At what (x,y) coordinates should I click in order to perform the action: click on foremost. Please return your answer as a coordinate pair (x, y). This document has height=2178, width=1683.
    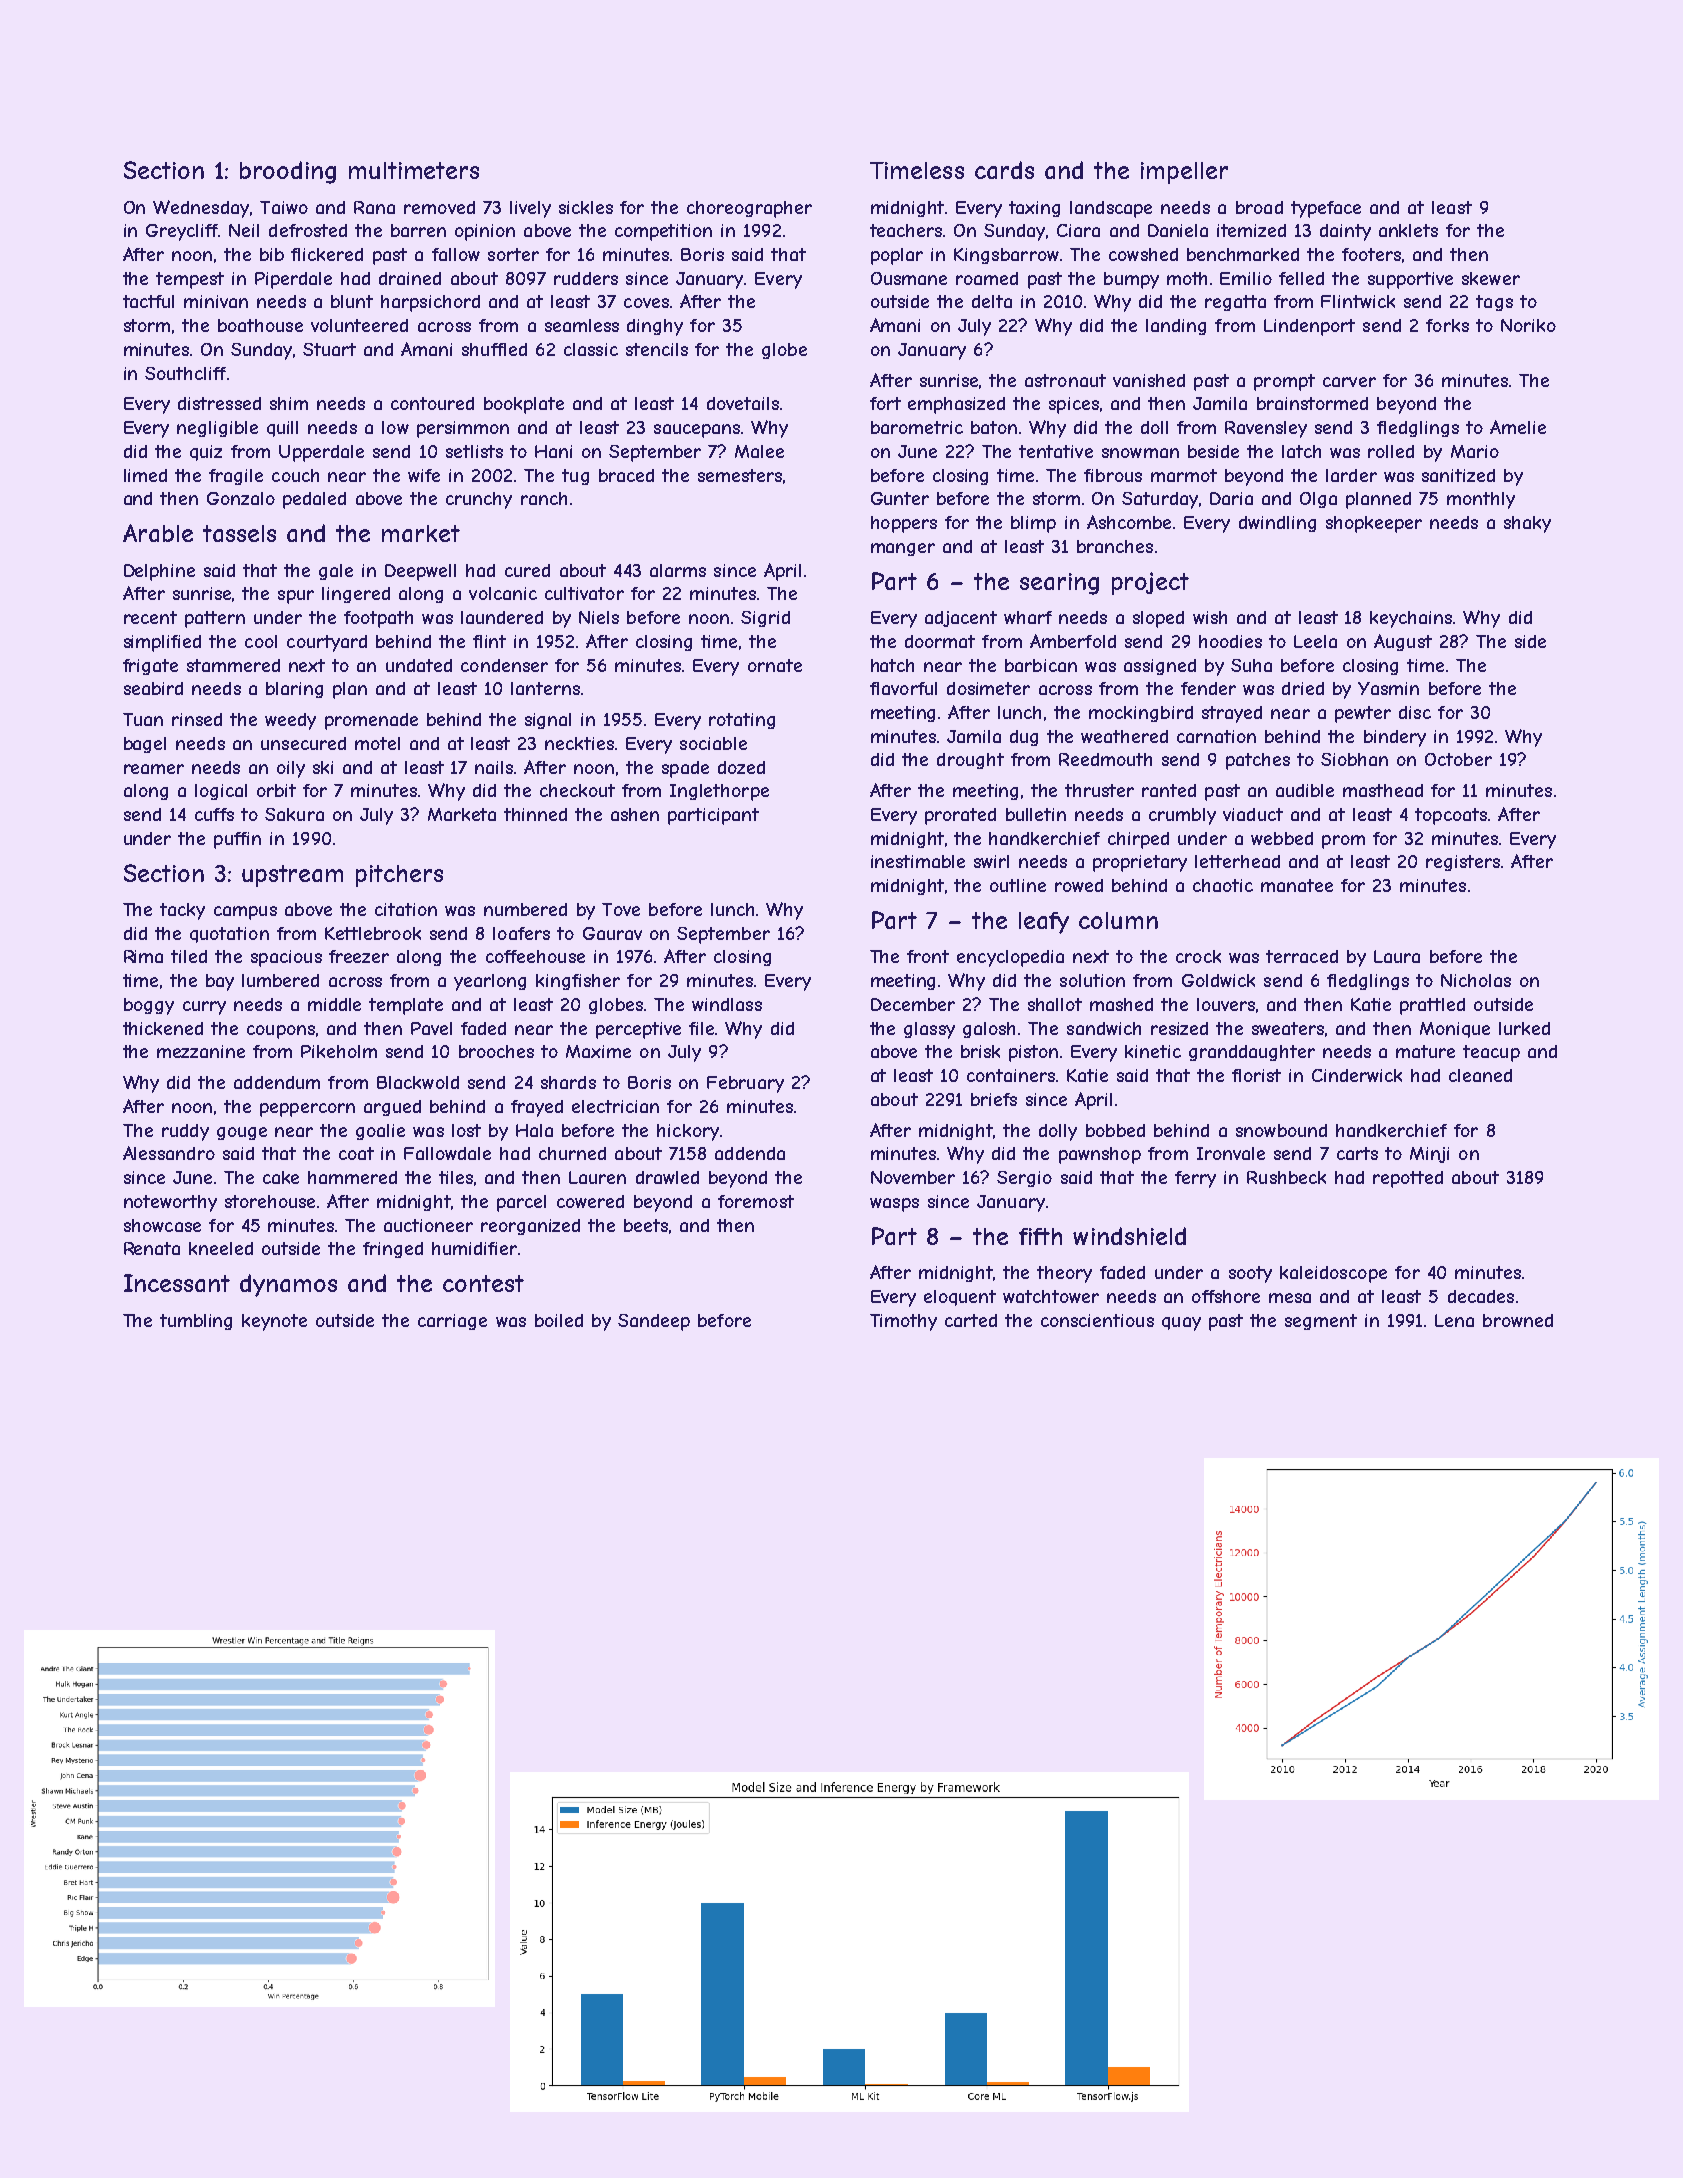
    Looking at the image, I should click on (756, 1201).
